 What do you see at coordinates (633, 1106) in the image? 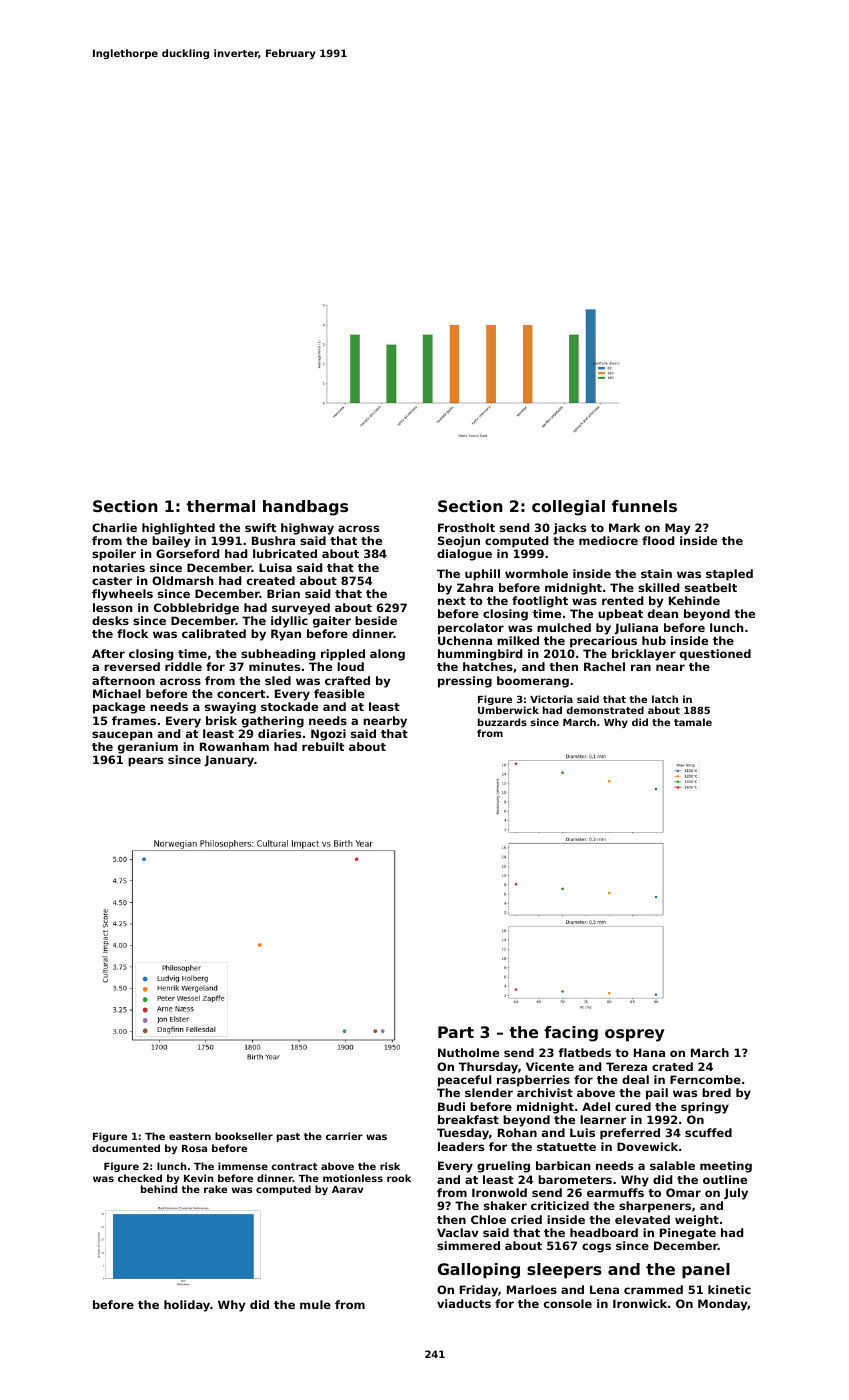
I see `cured` at bounding box center [633, 1106].
